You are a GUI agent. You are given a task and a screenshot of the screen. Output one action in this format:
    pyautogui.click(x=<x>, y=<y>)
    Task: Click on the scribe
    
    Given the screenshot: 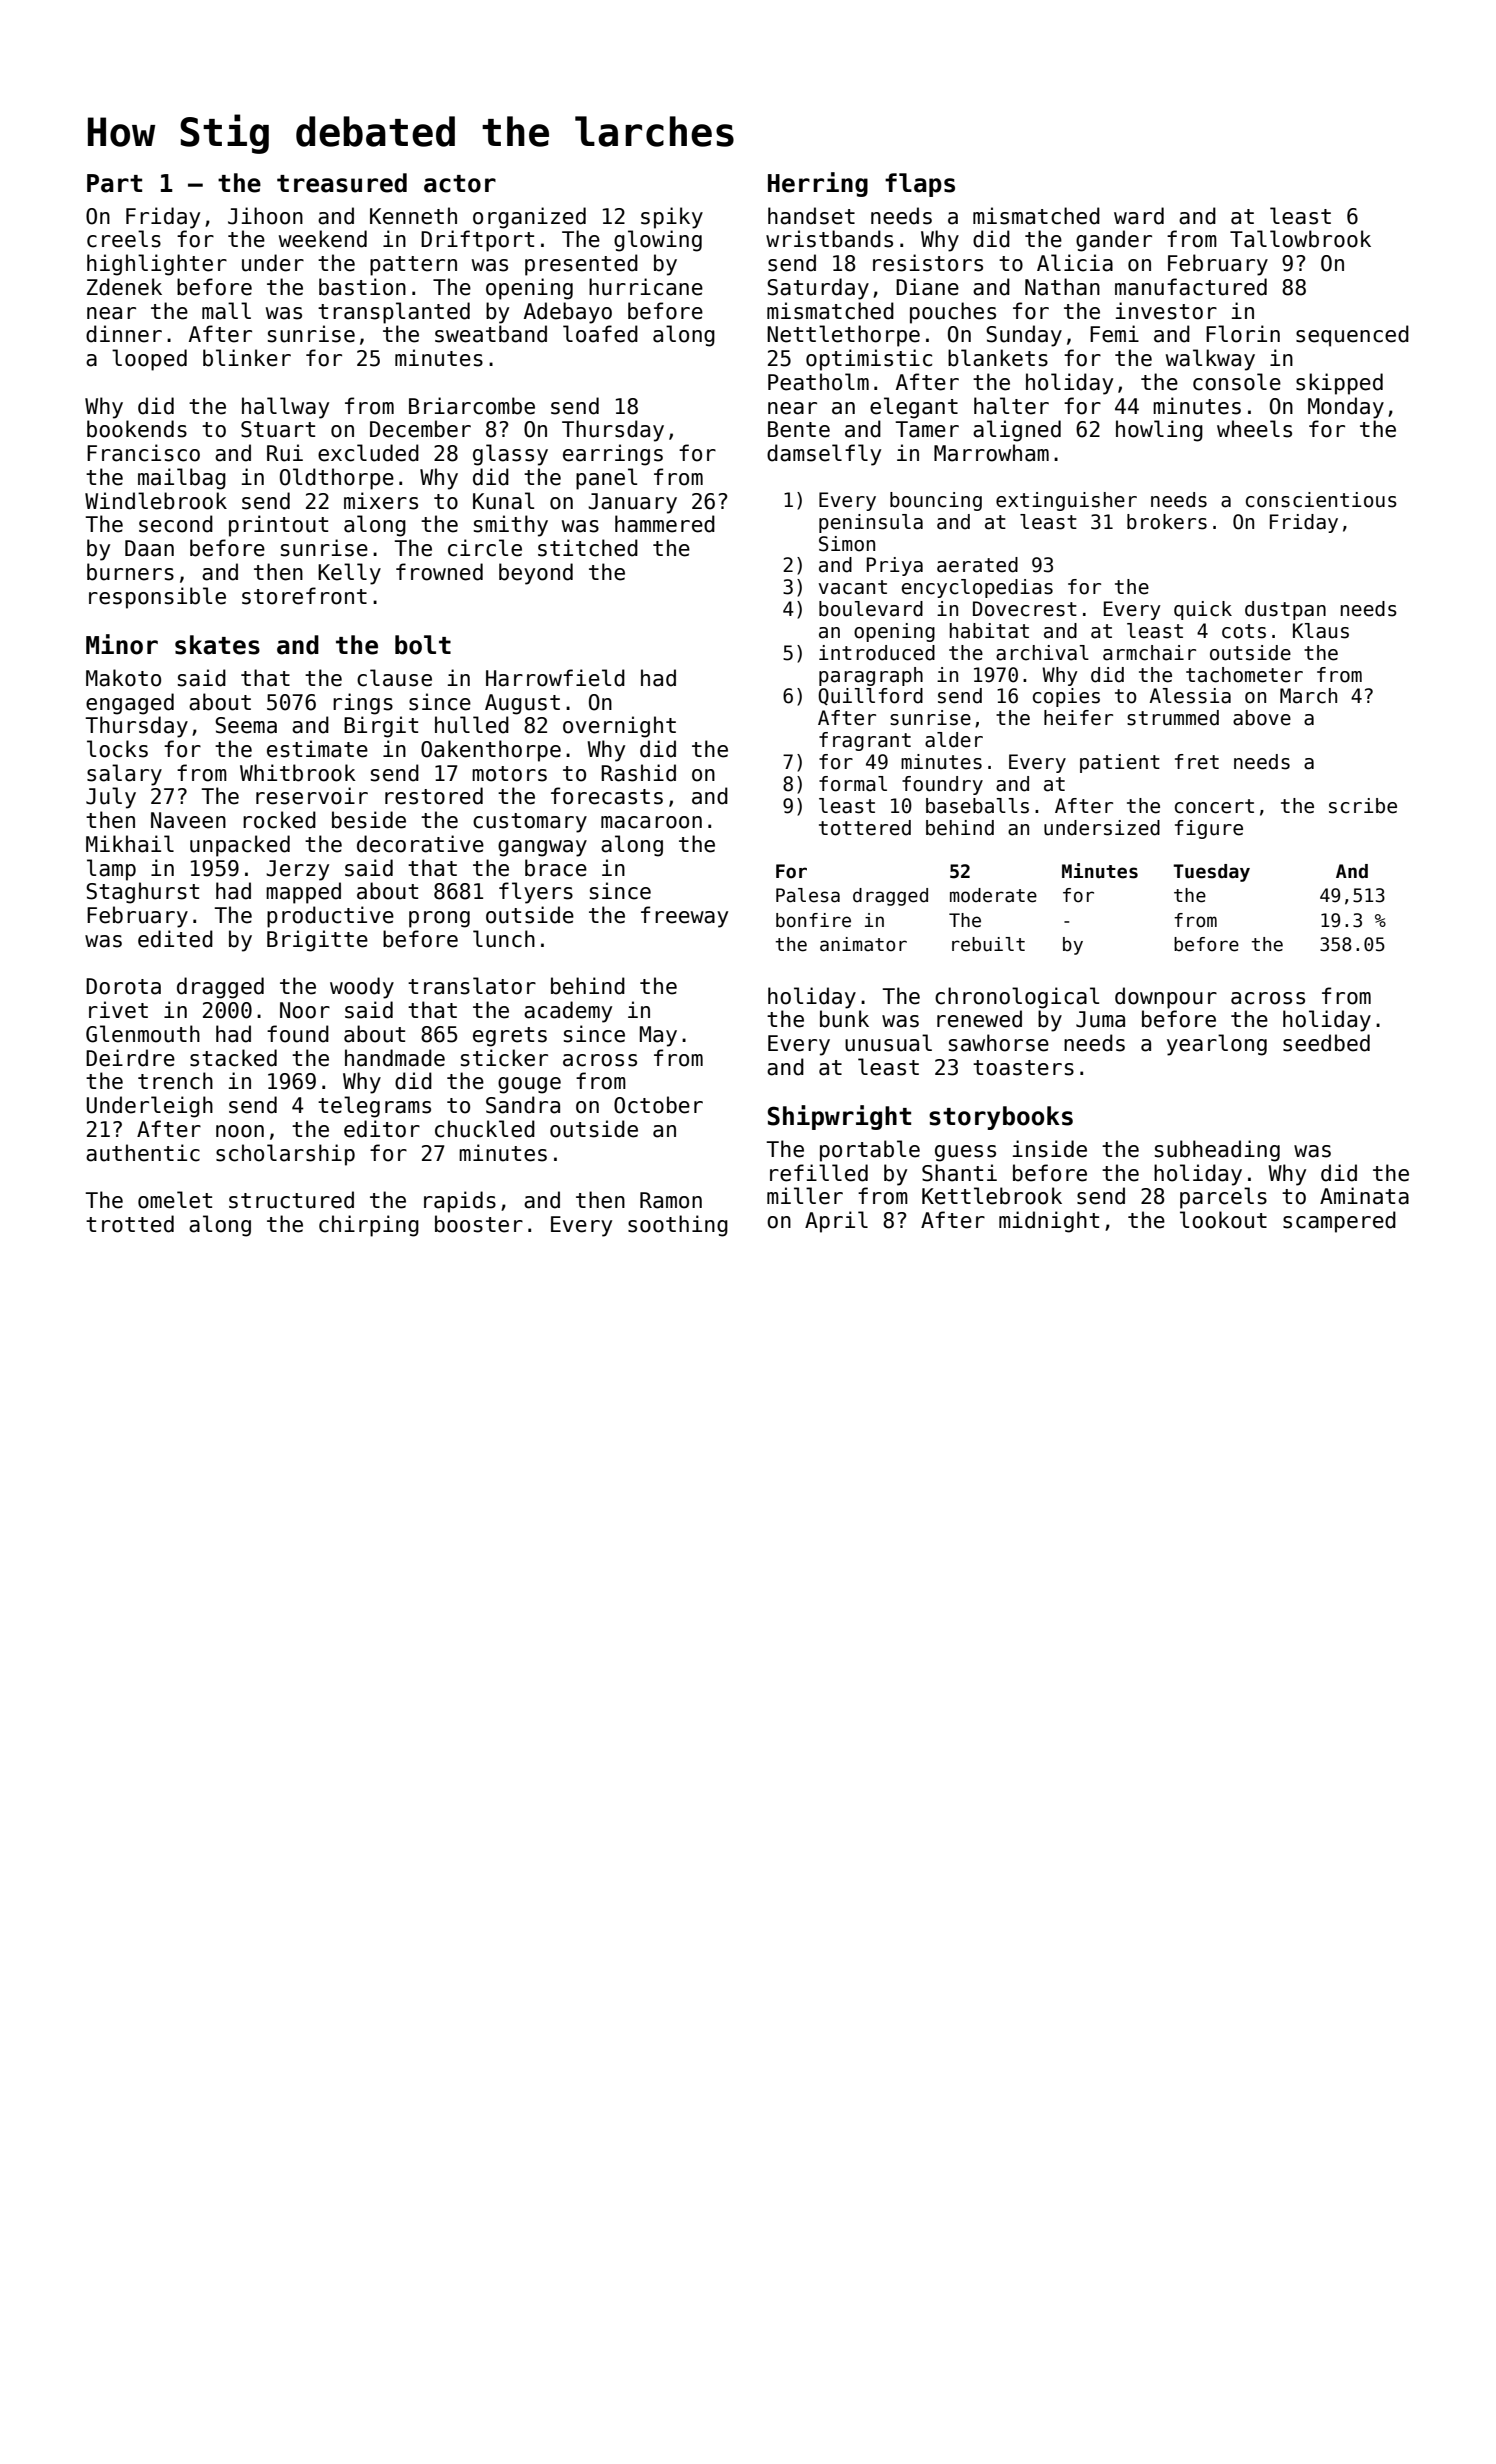 What is the action you would take?
    pyautogui.click(x=1363, y=806)
